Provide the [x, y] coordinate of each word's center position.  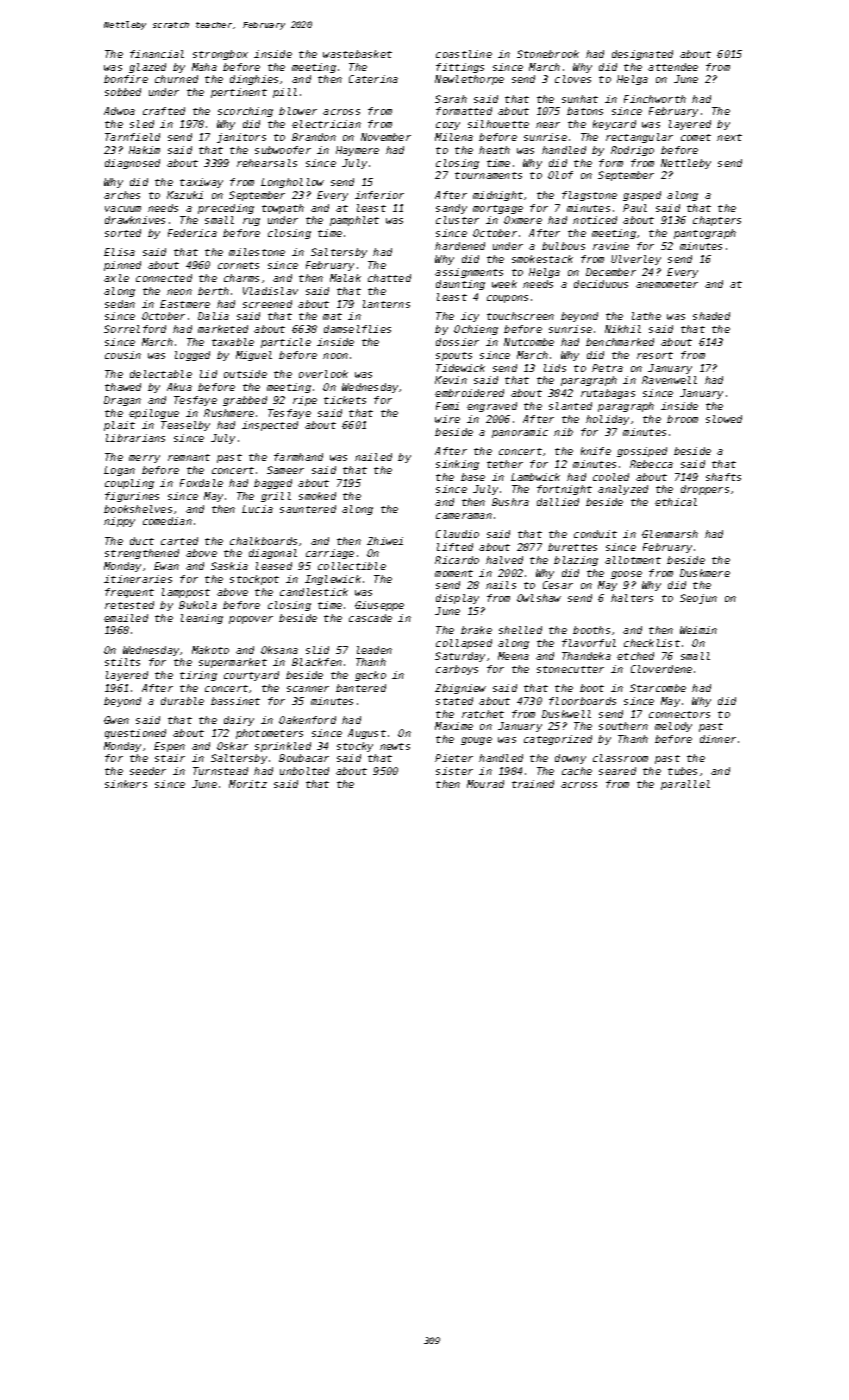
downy [570, 759]
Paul [635, 208]
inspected [270, 426]
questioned [135, 734]
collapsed [464, 644]
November [386, 137]
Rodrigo [632, 151]
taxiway [201, 183]
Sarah [451, 99]
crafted [164, 111]
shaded [711, 316]
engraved [492, 407]
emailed [126, 618]
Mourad [485, 784]
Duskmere [705, 573]
